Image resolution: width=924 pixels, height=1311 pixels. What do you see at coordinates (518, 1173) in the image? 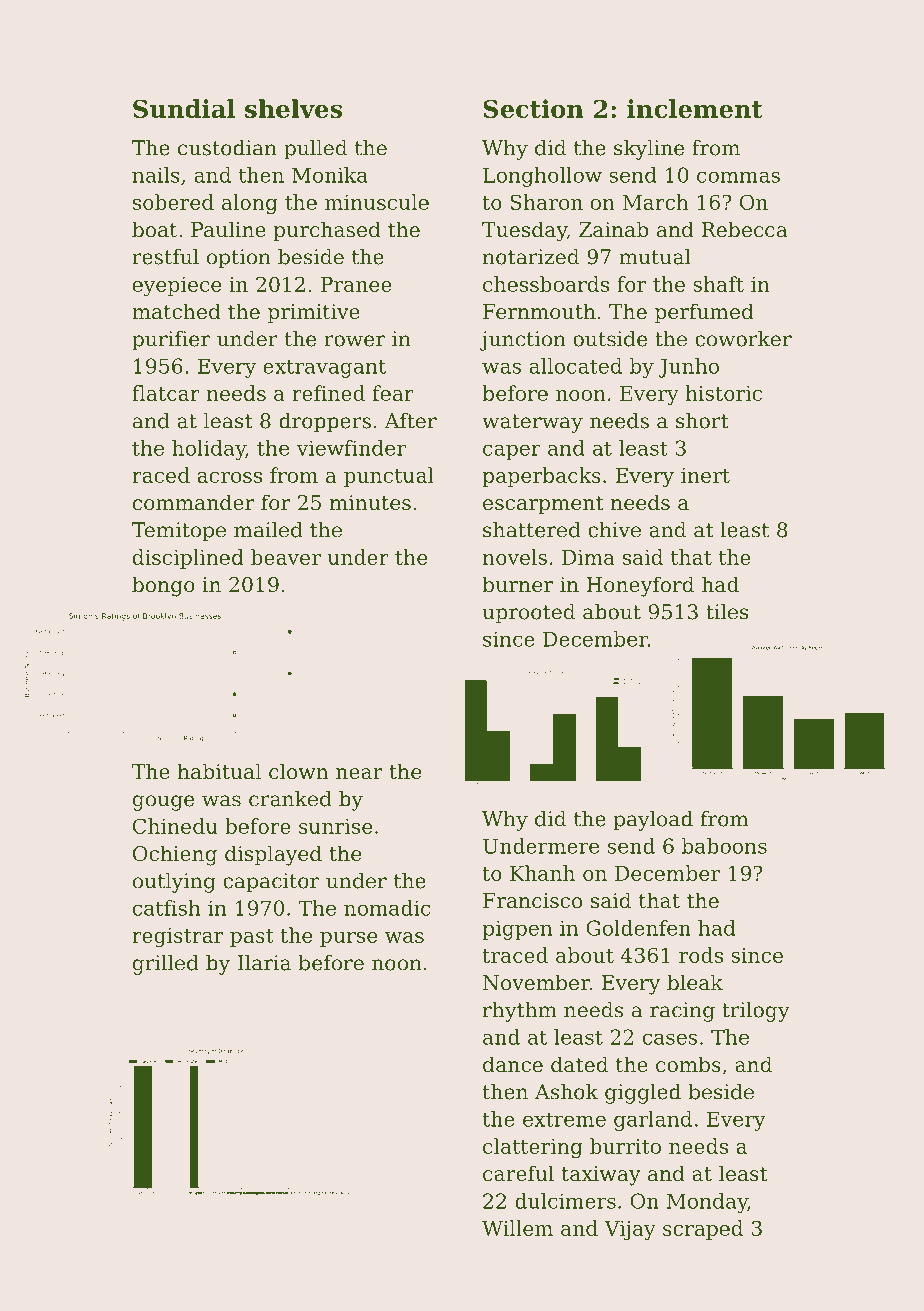
I see `careful` at bounding box center [518, 1173].
